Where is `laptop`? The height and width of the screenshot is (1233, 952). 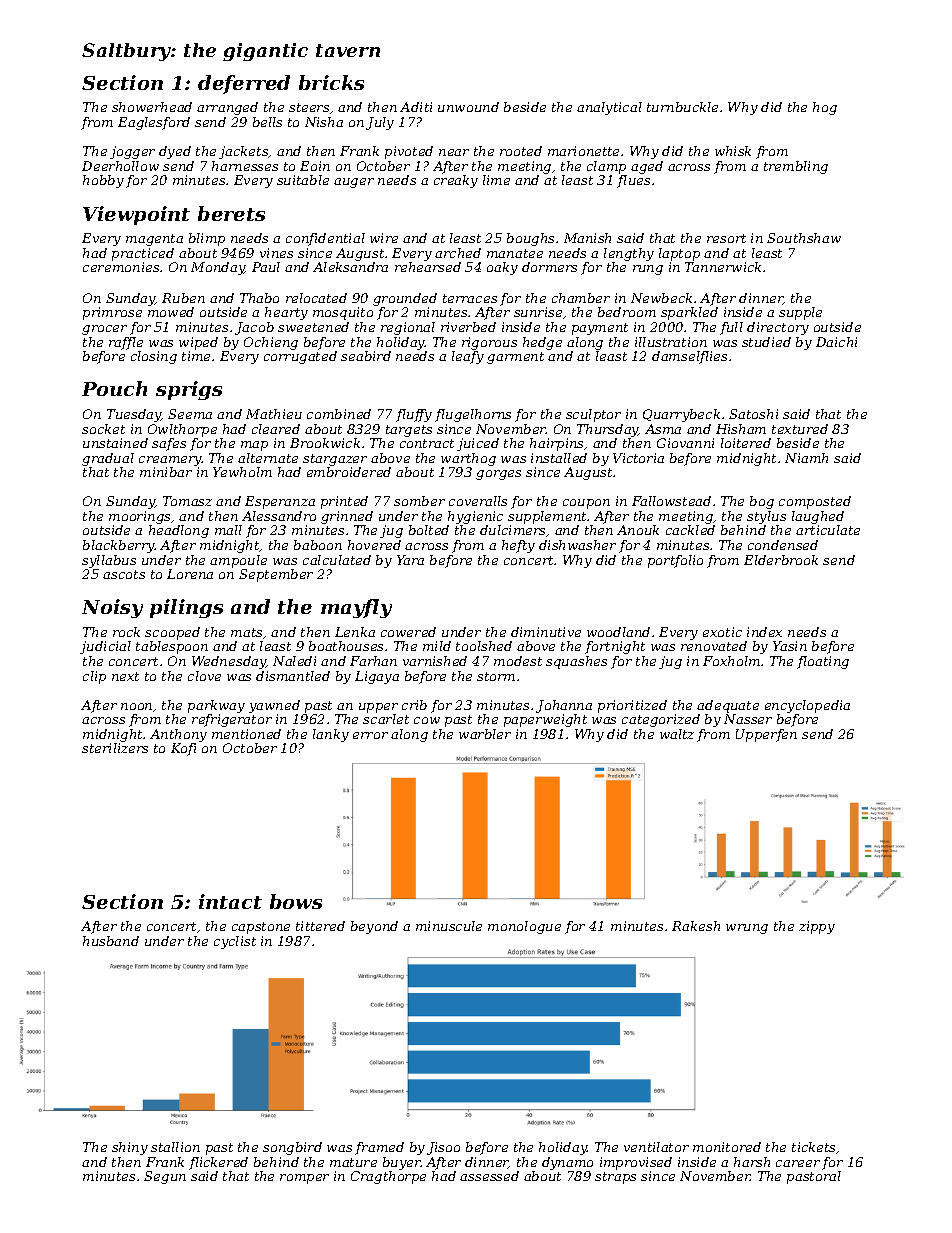 laptop is located at coordinates (679, 254).
